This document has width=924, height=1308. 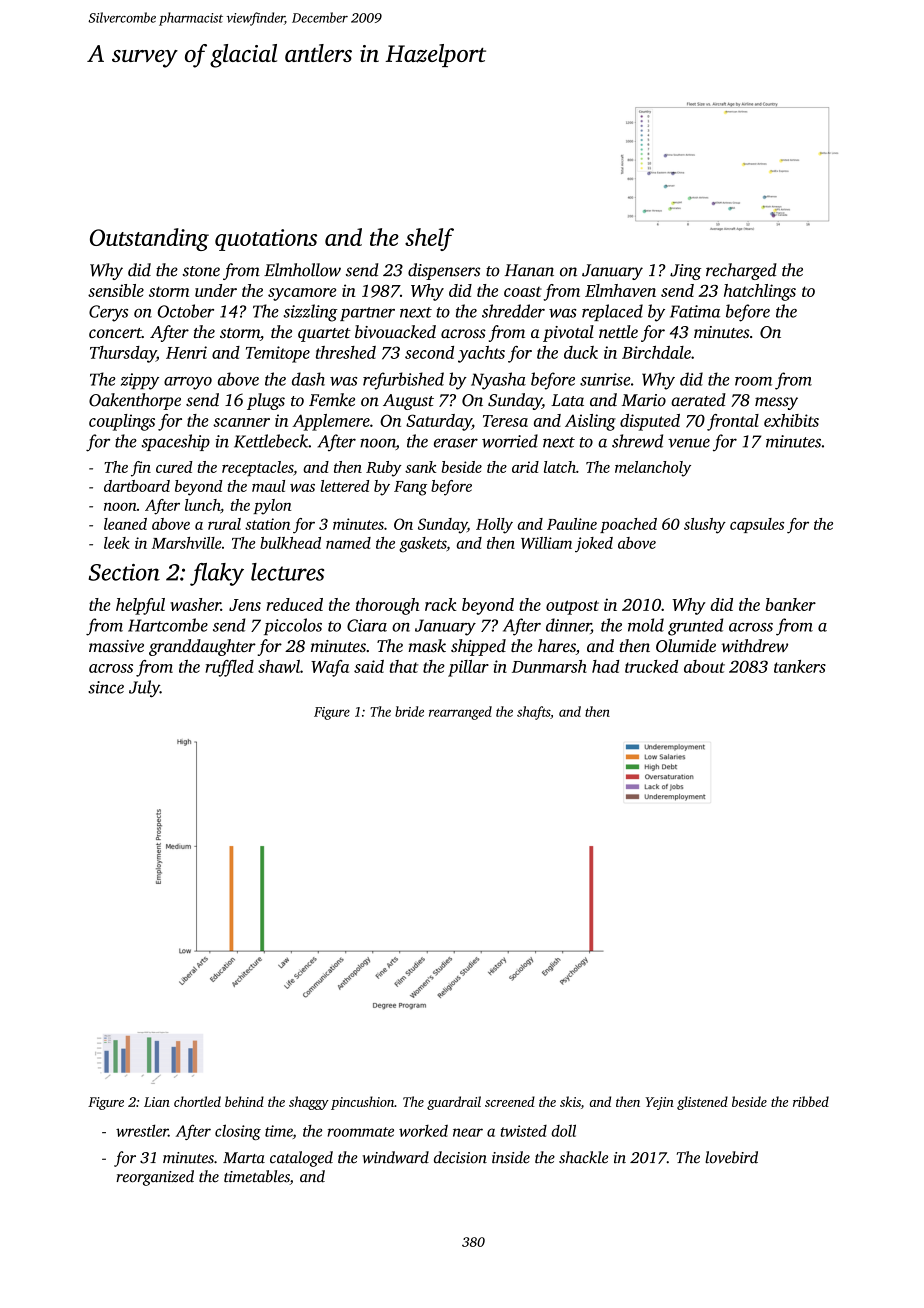 I want to click on glistened, so click(x=702, y=1103).
